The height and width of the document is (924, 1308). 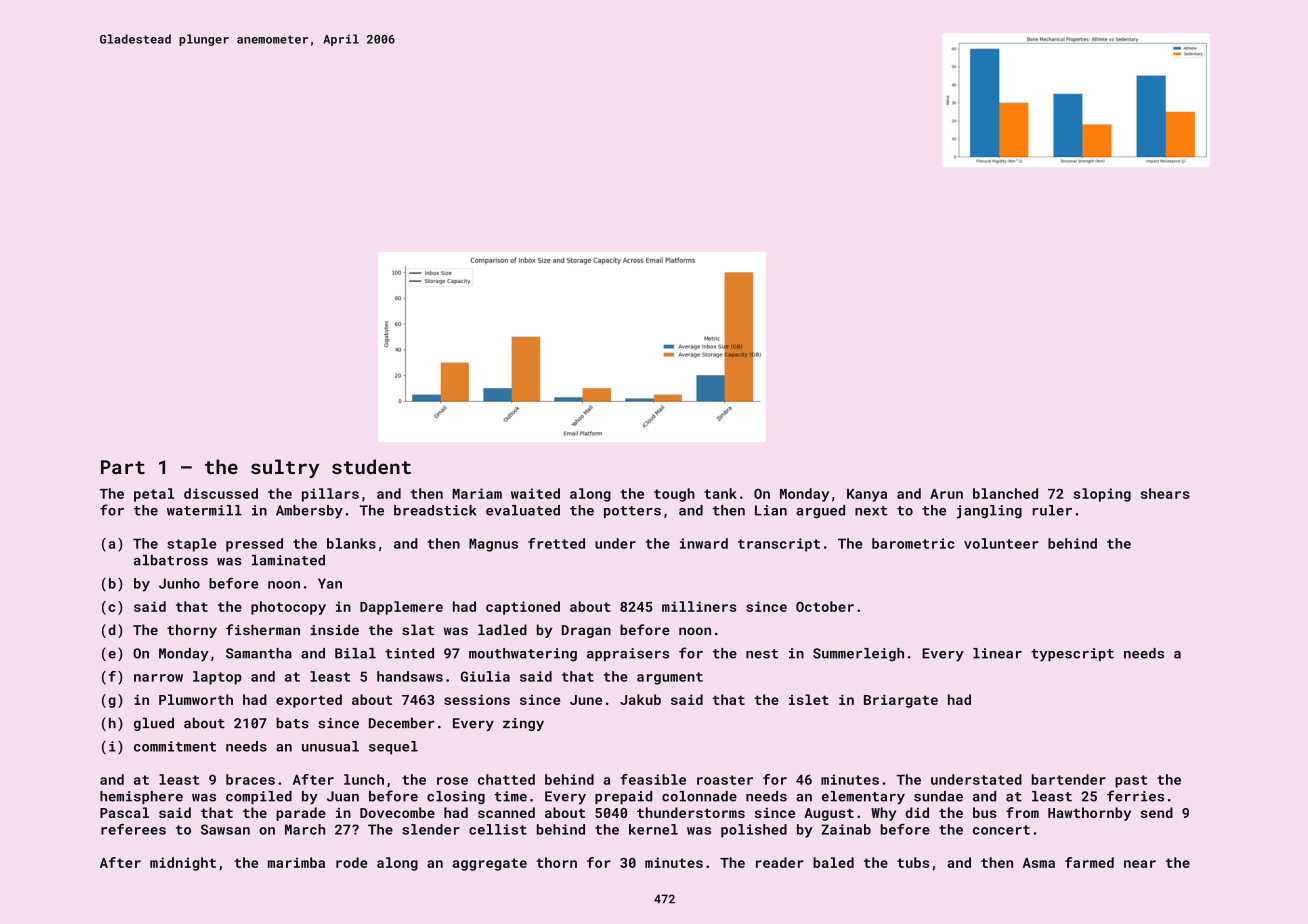 What do you see at coordinates (259, 653) in the document?
I see `Samantha` at bounding box center [259, 653].
